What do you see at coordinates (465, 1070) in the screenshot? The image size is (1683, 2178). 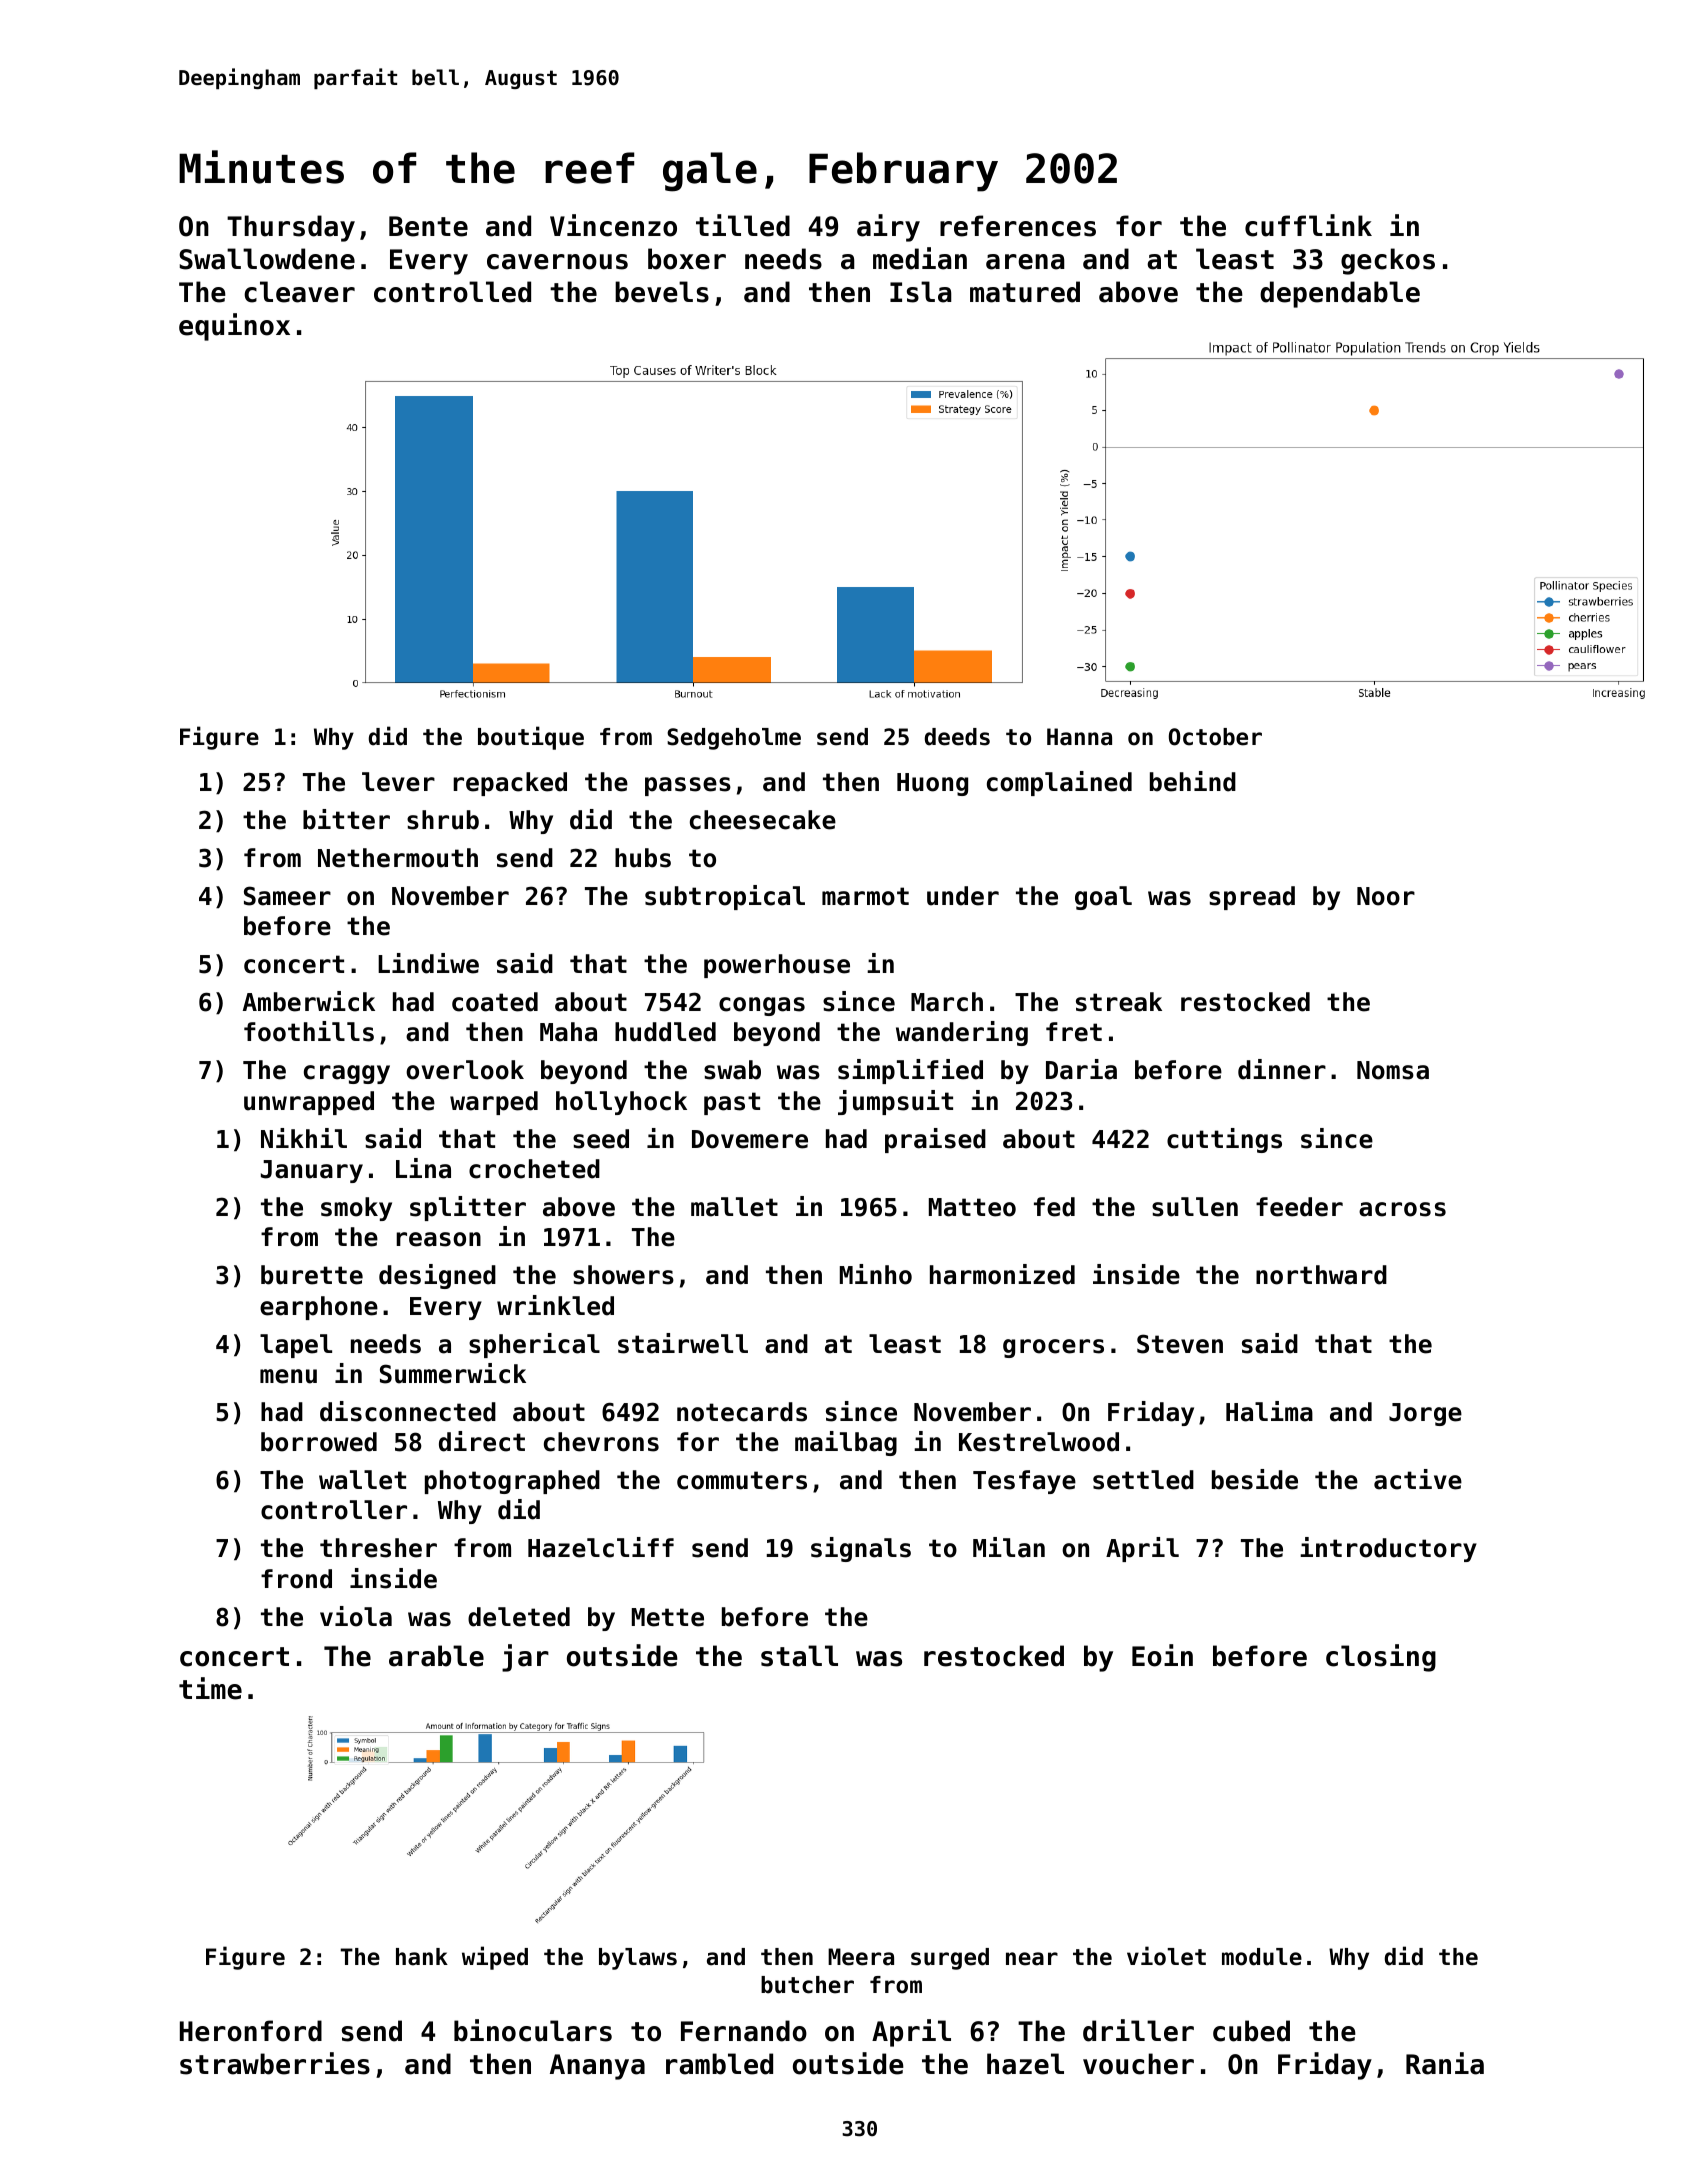 I see `overlook` at bounding box center [465, 1070].
